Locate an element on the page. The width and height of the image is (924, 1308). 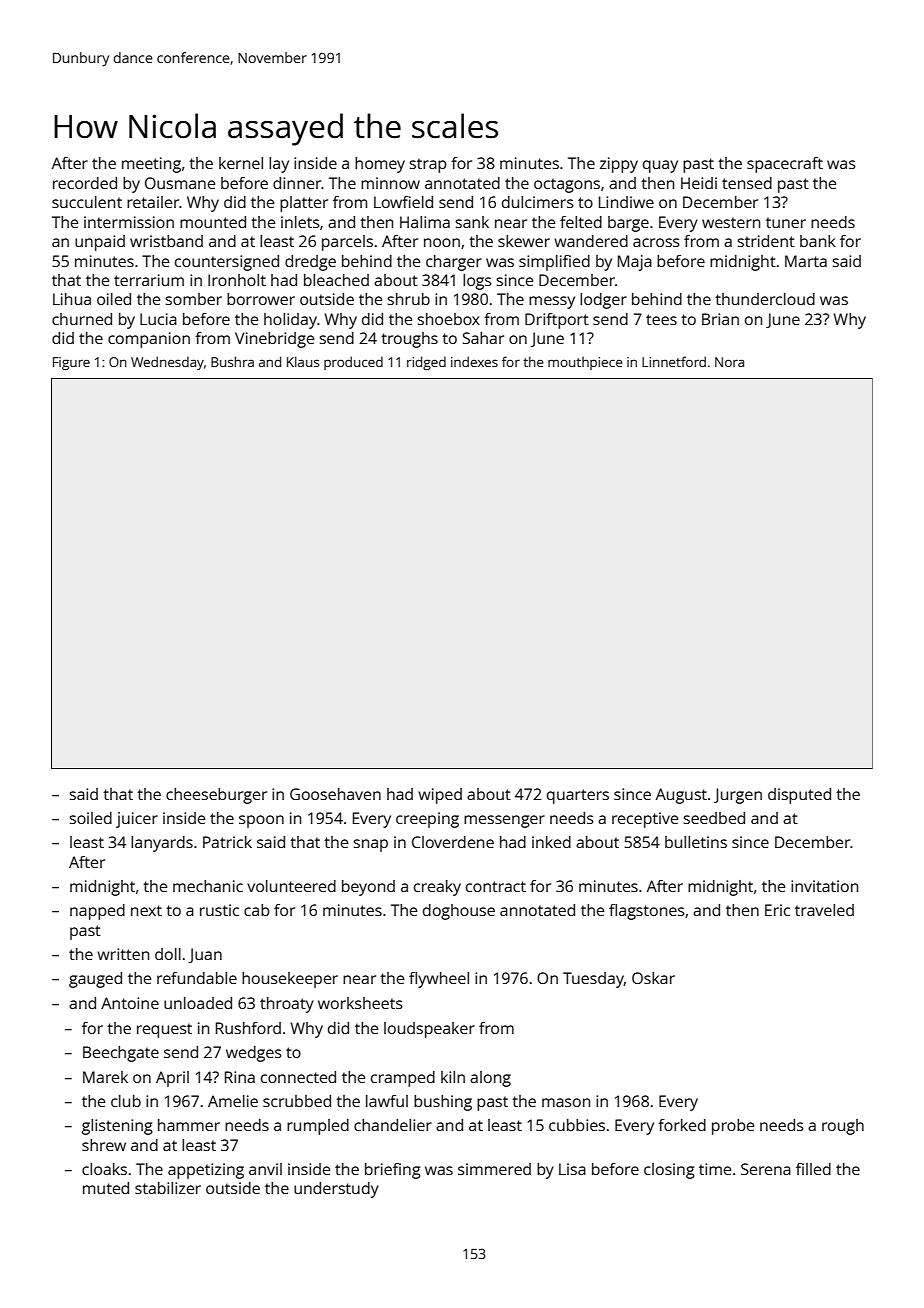
churned is located at coordinates (82, 319).
